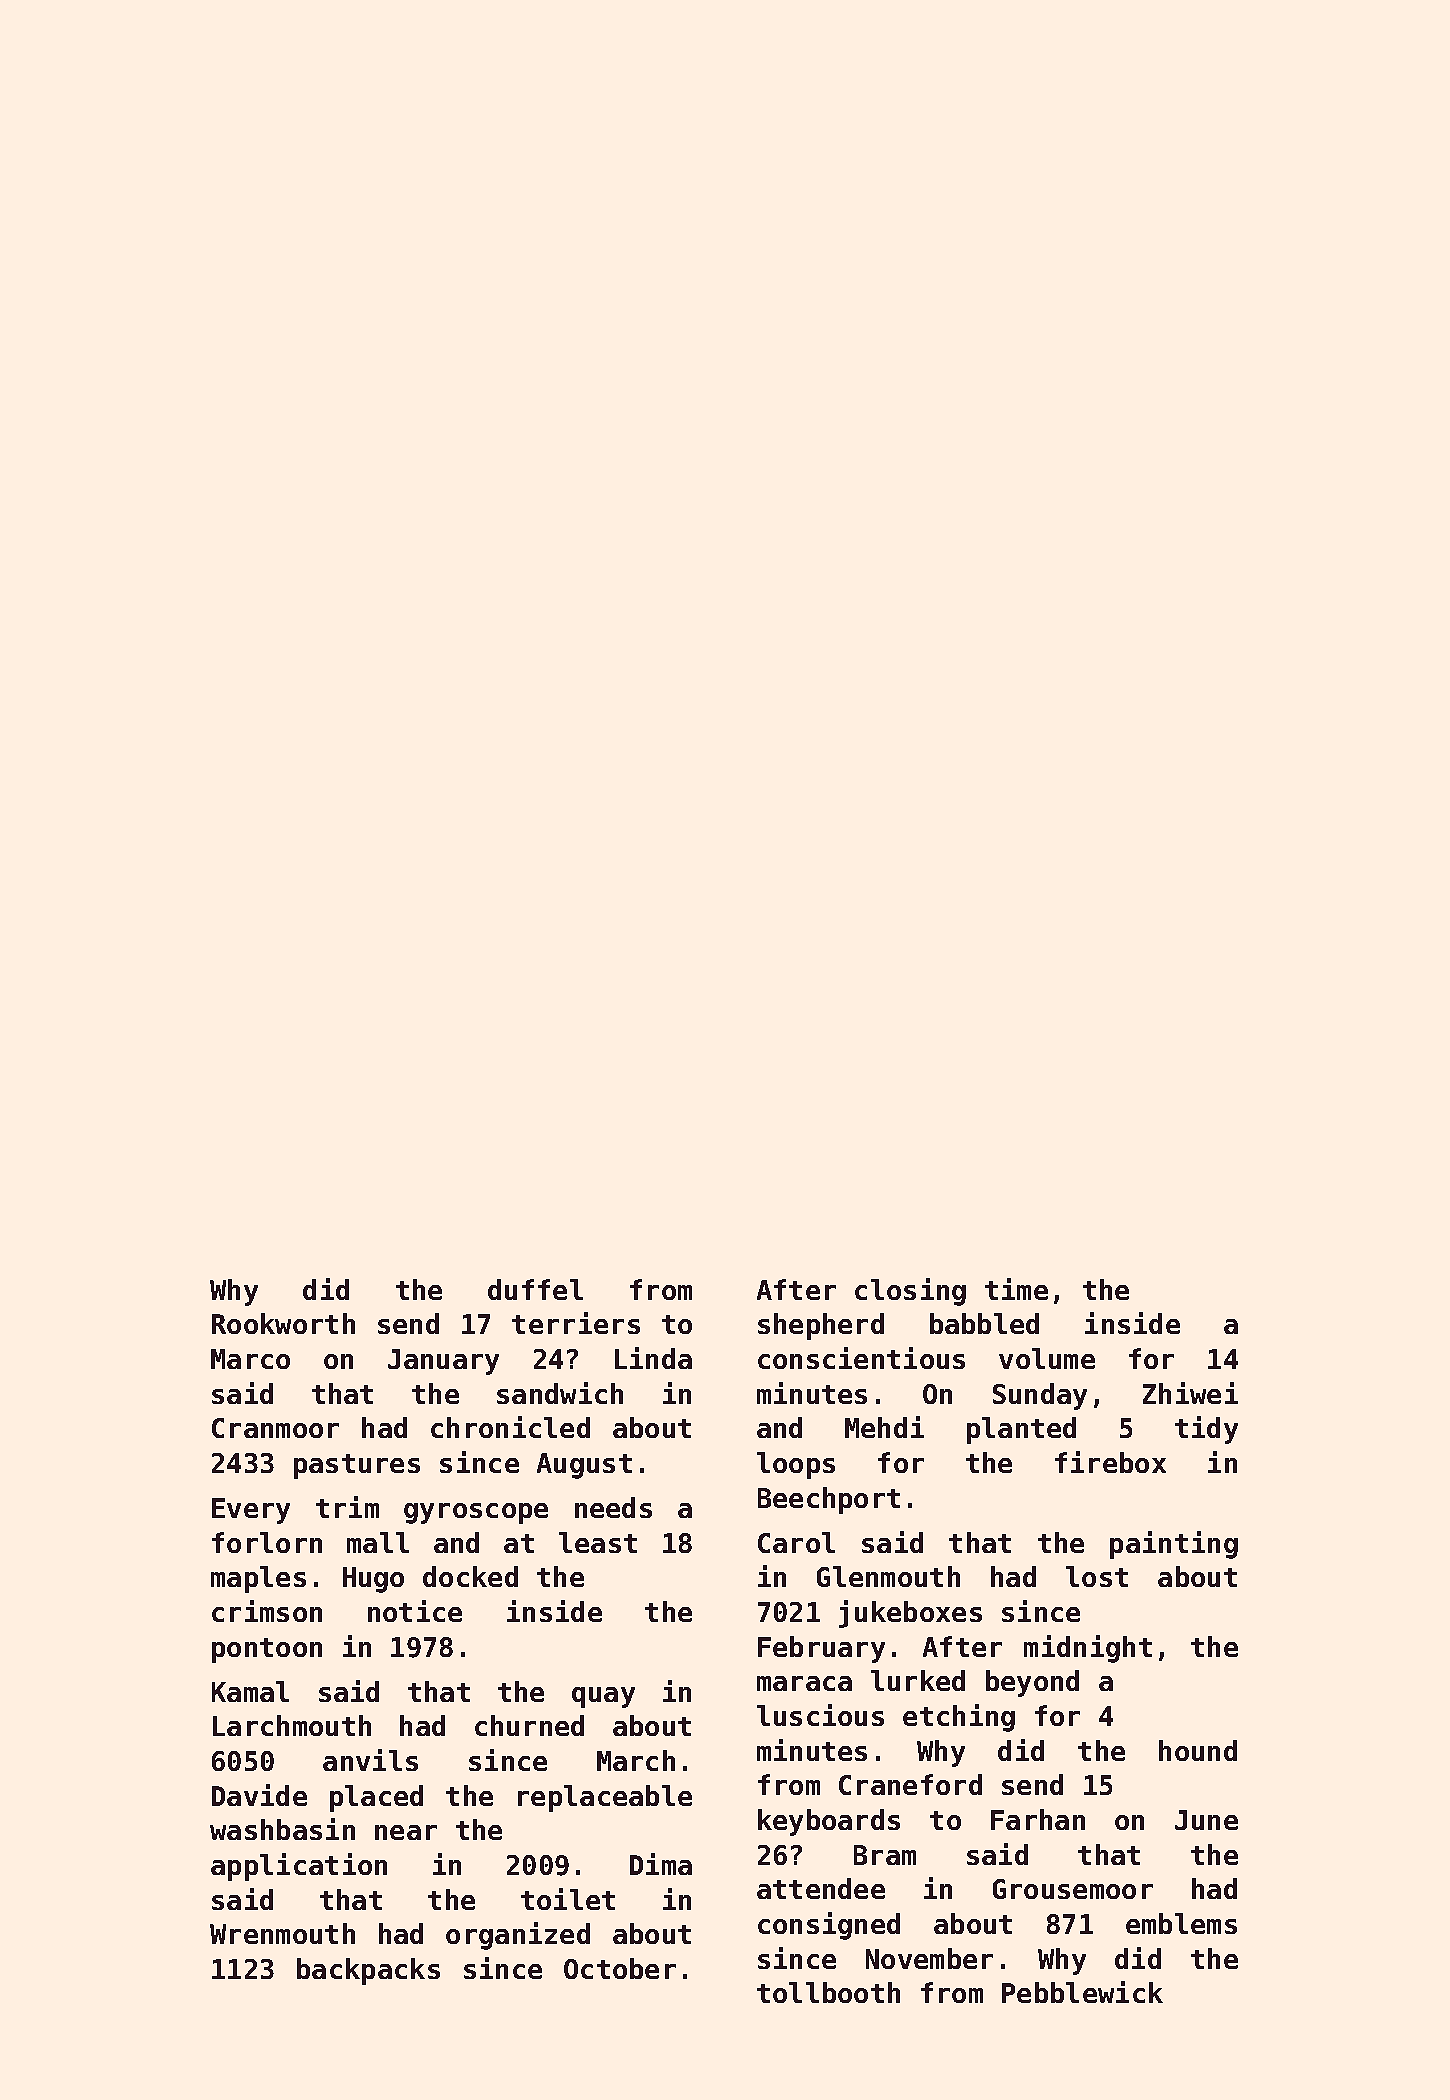 This page has height=2100, width=1450. I want to click on backpacks, so click(368, 1971).
